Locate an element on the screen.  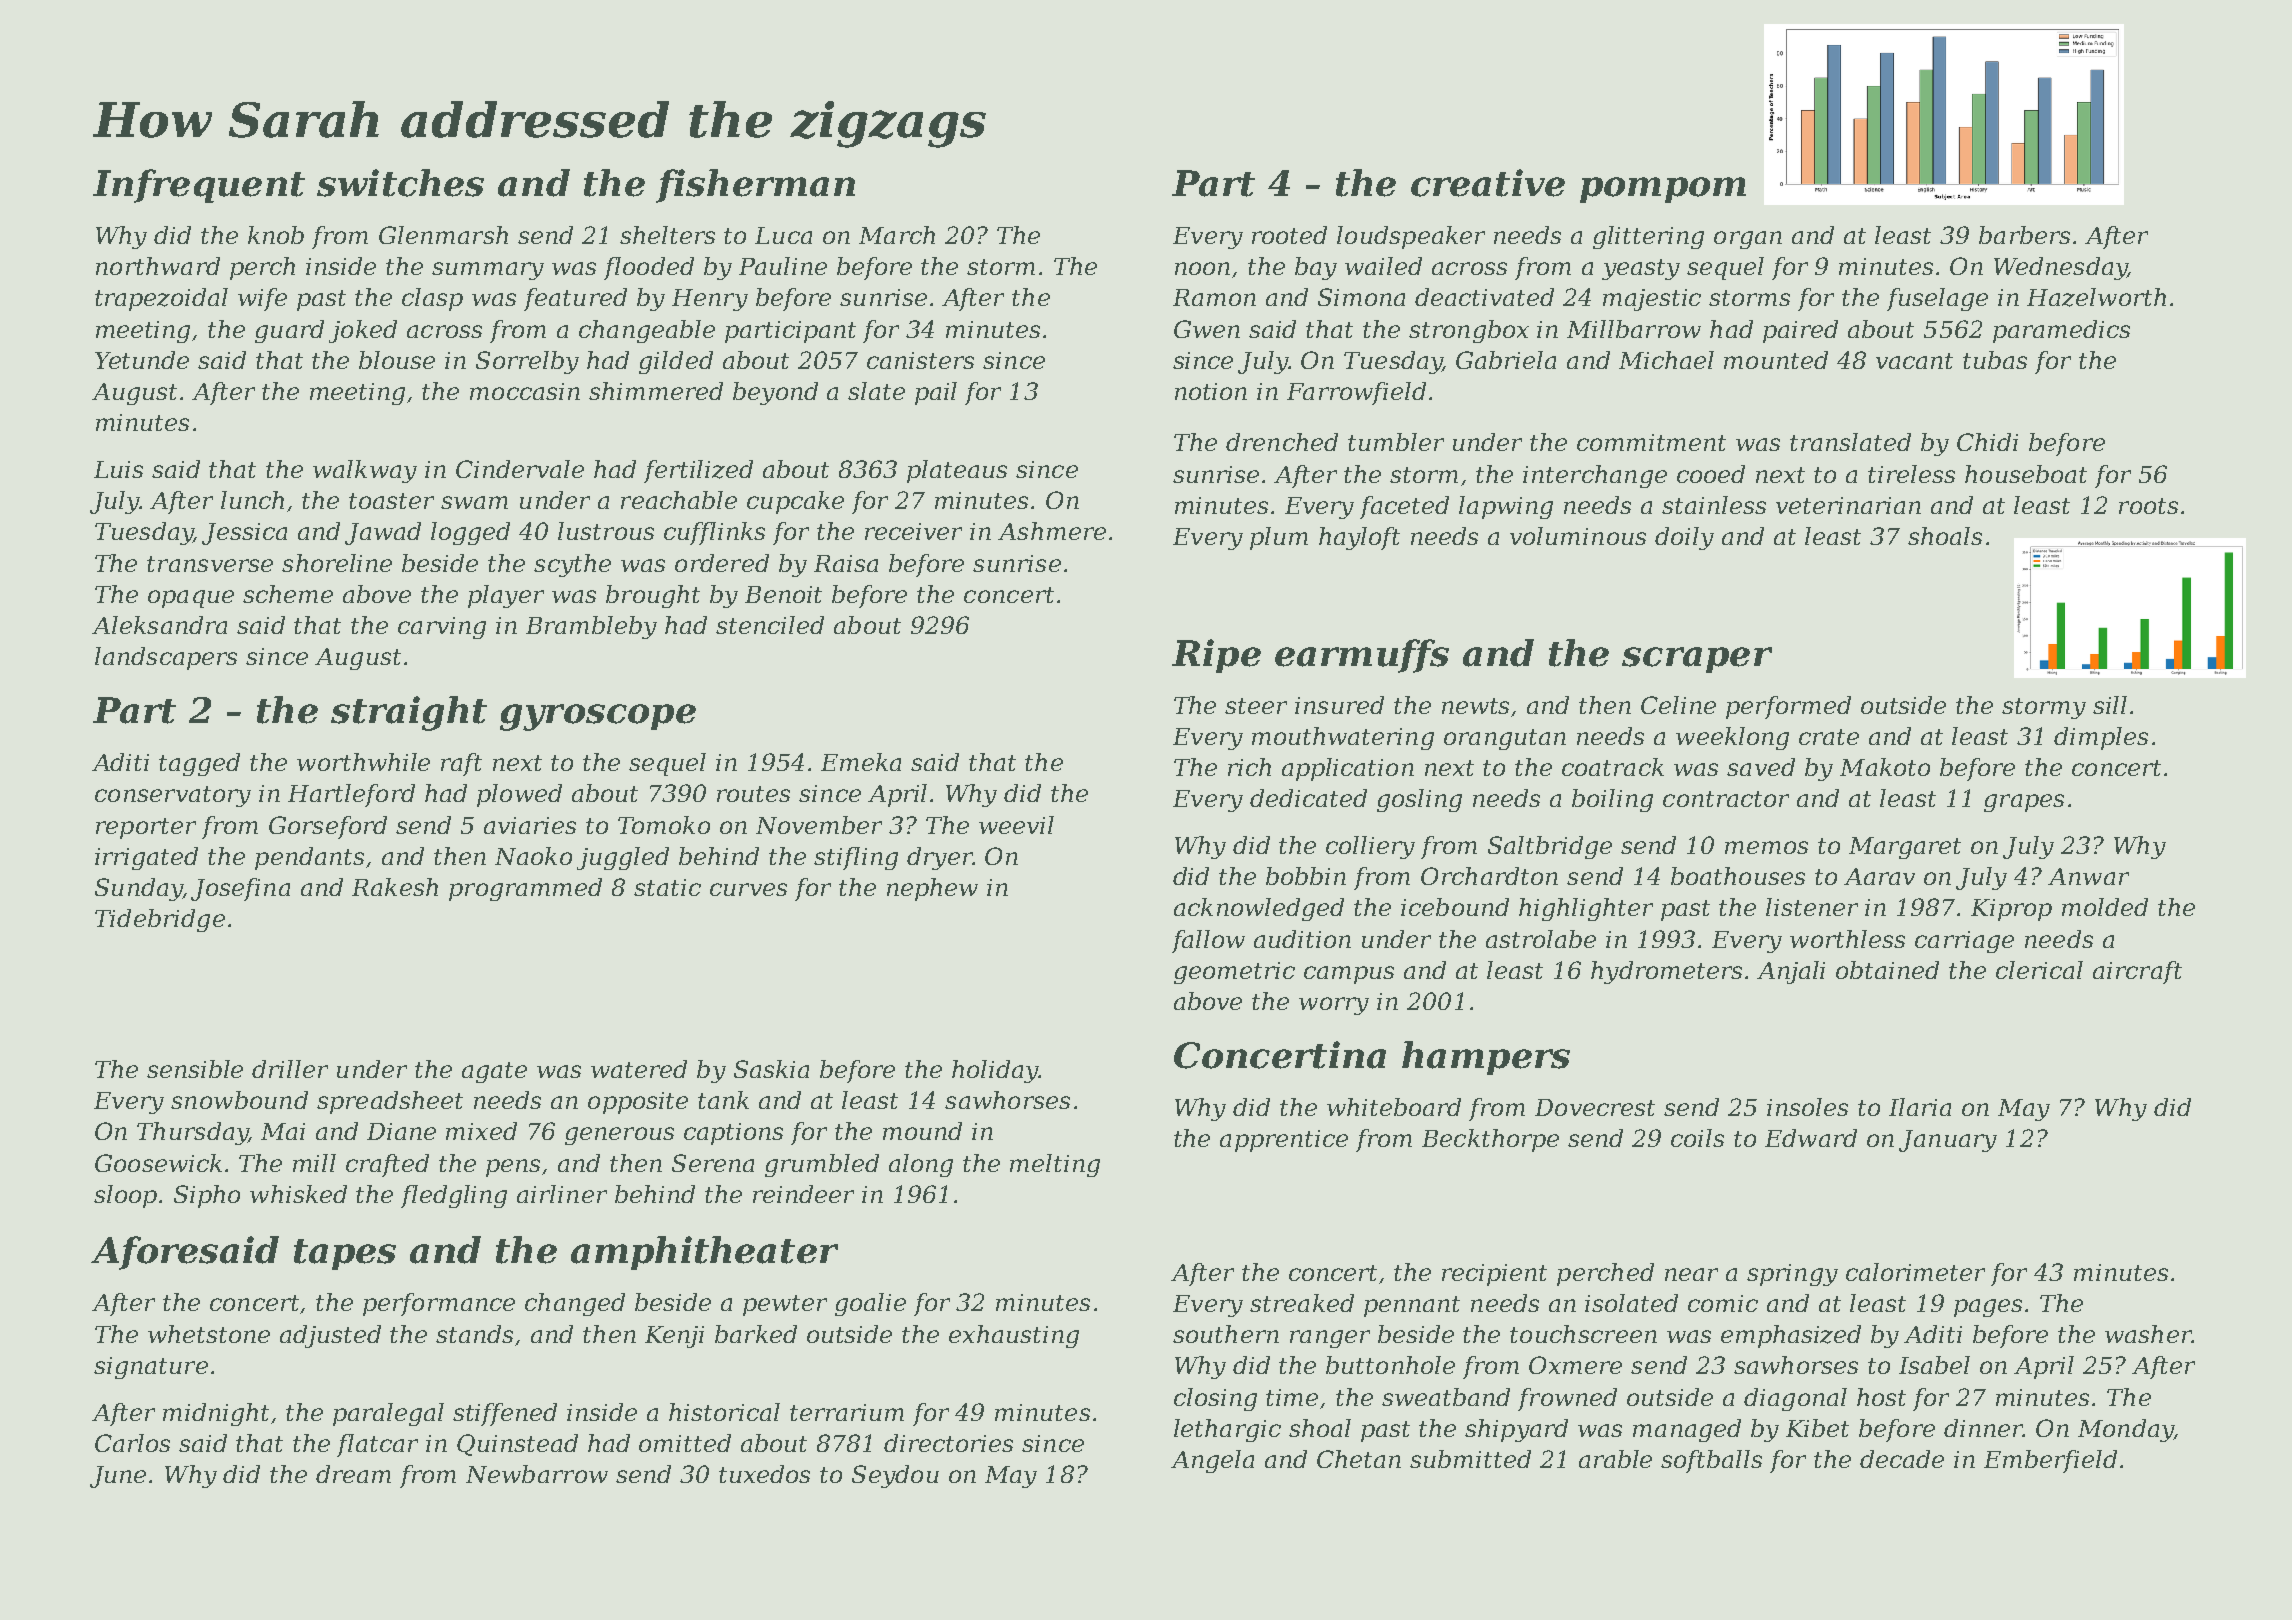
guard is located at coordinates (289, 331).
